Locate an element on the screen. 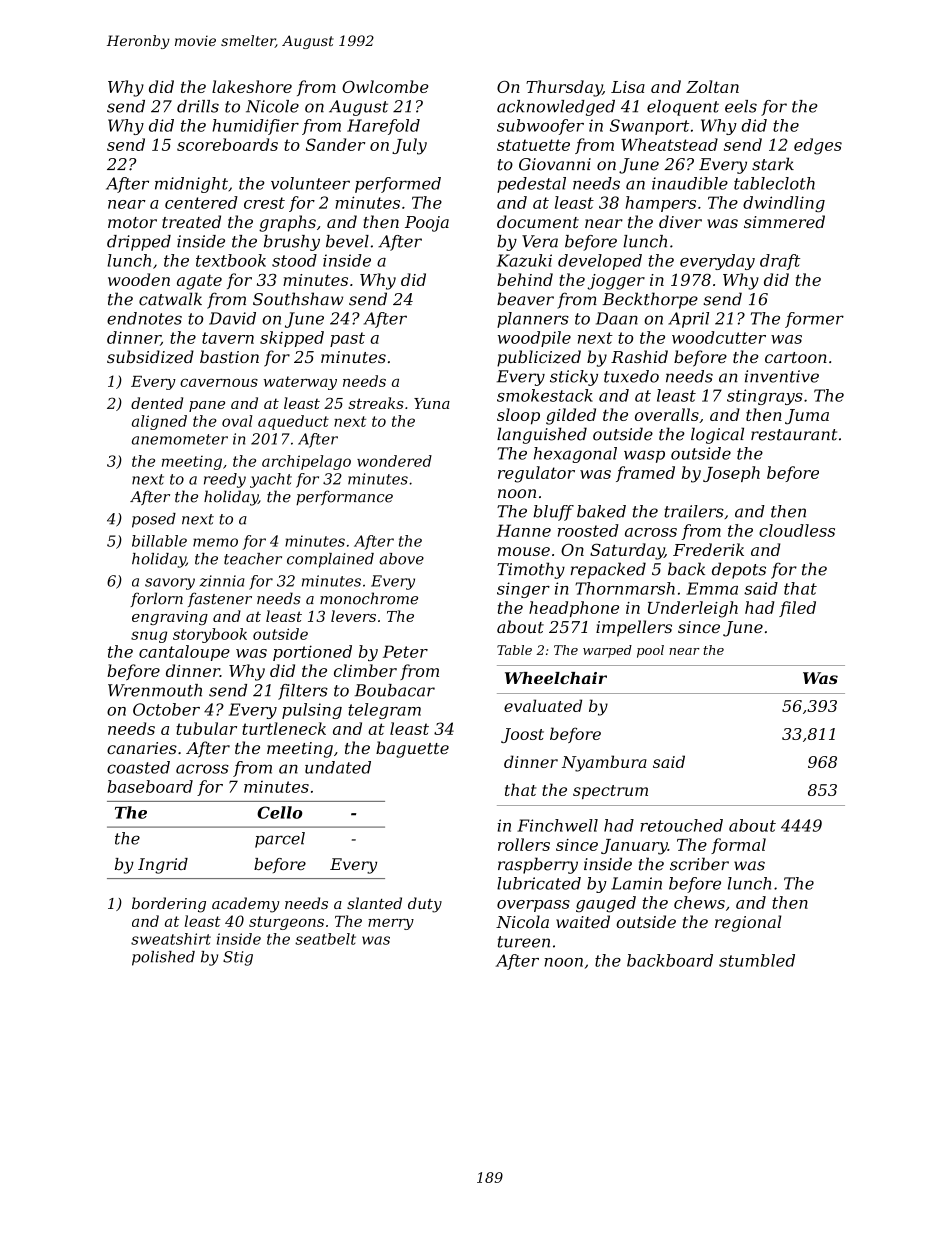 This screenshot has width=952, height=1233. document is located at coordinates (538, 221).
